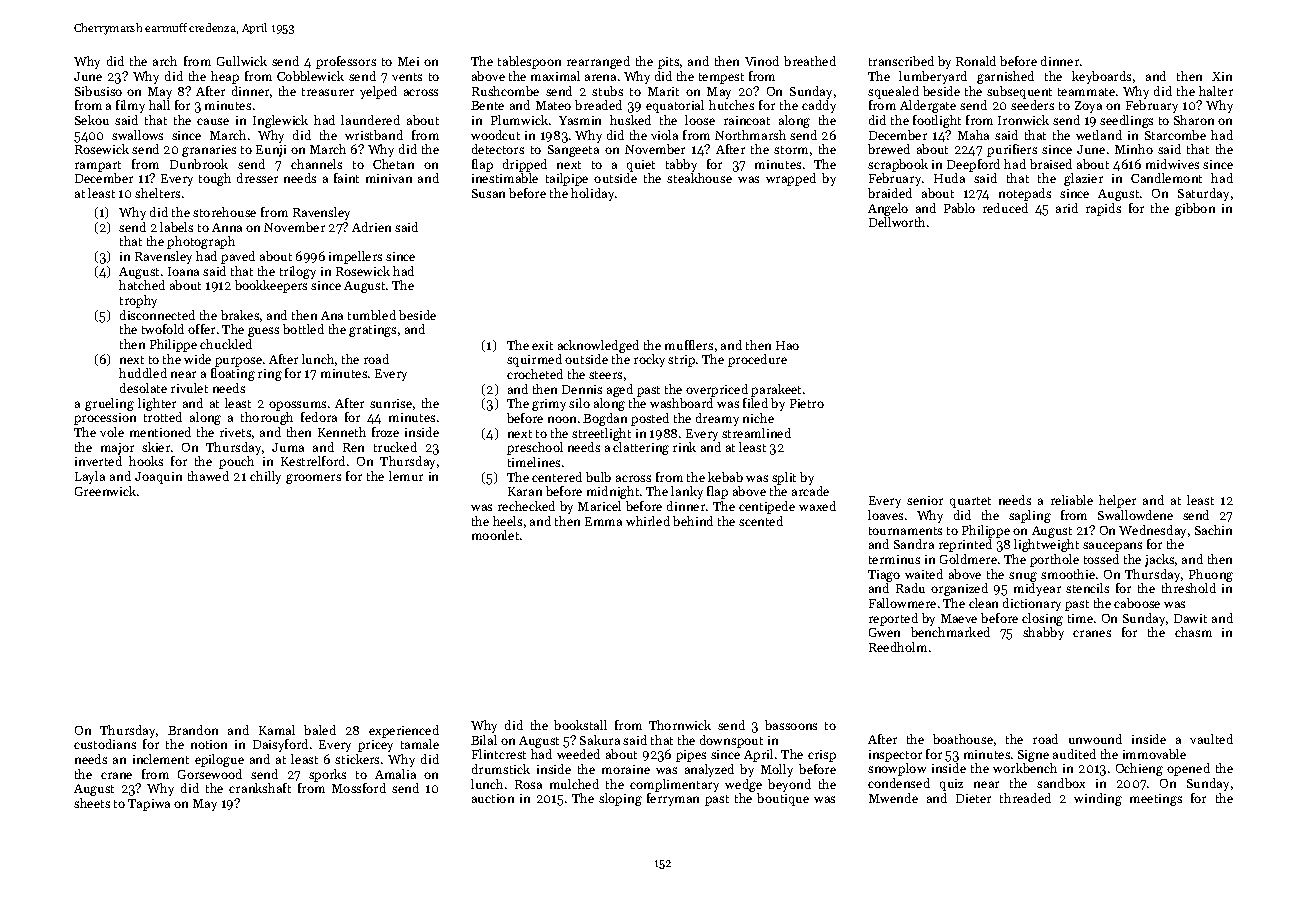 This screenshot has width=1308, height=924. Describe the element at coordinates (149, 805) in the screenshot. I see `Tapiwa` at that location.
